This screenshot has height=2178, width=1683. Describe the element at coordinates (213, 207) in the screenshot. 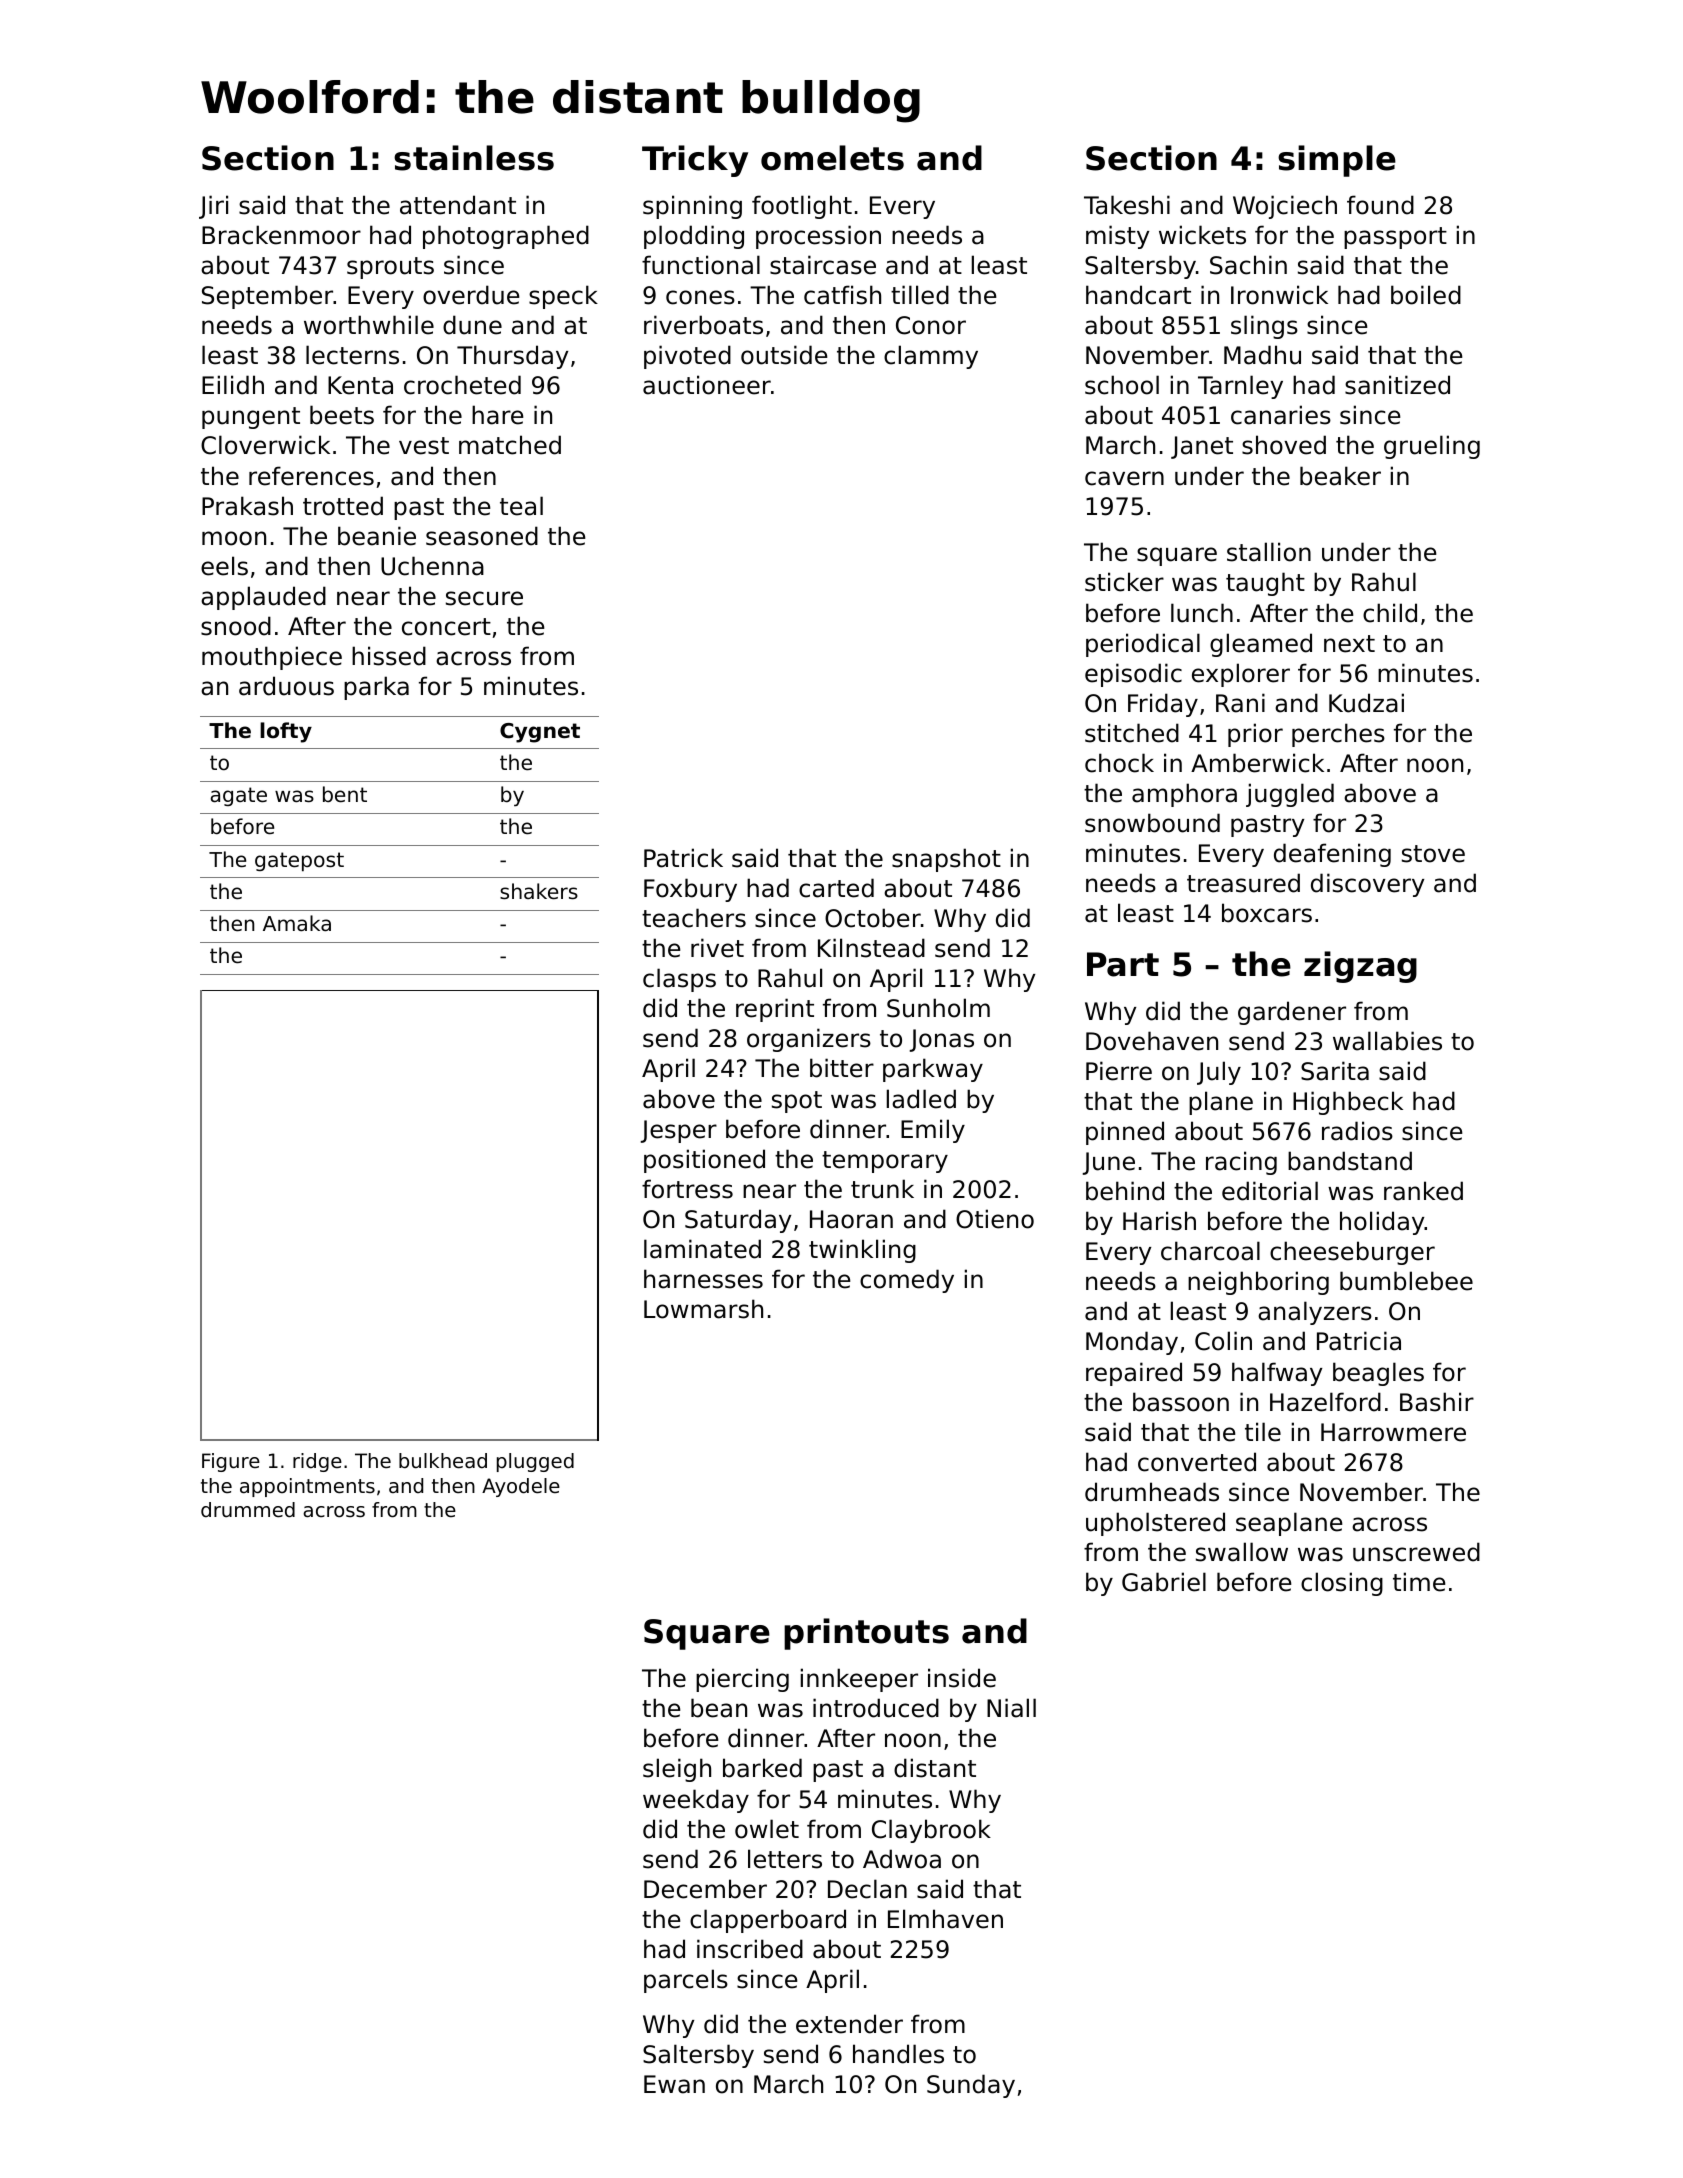

I see `Jiri` at that location.
